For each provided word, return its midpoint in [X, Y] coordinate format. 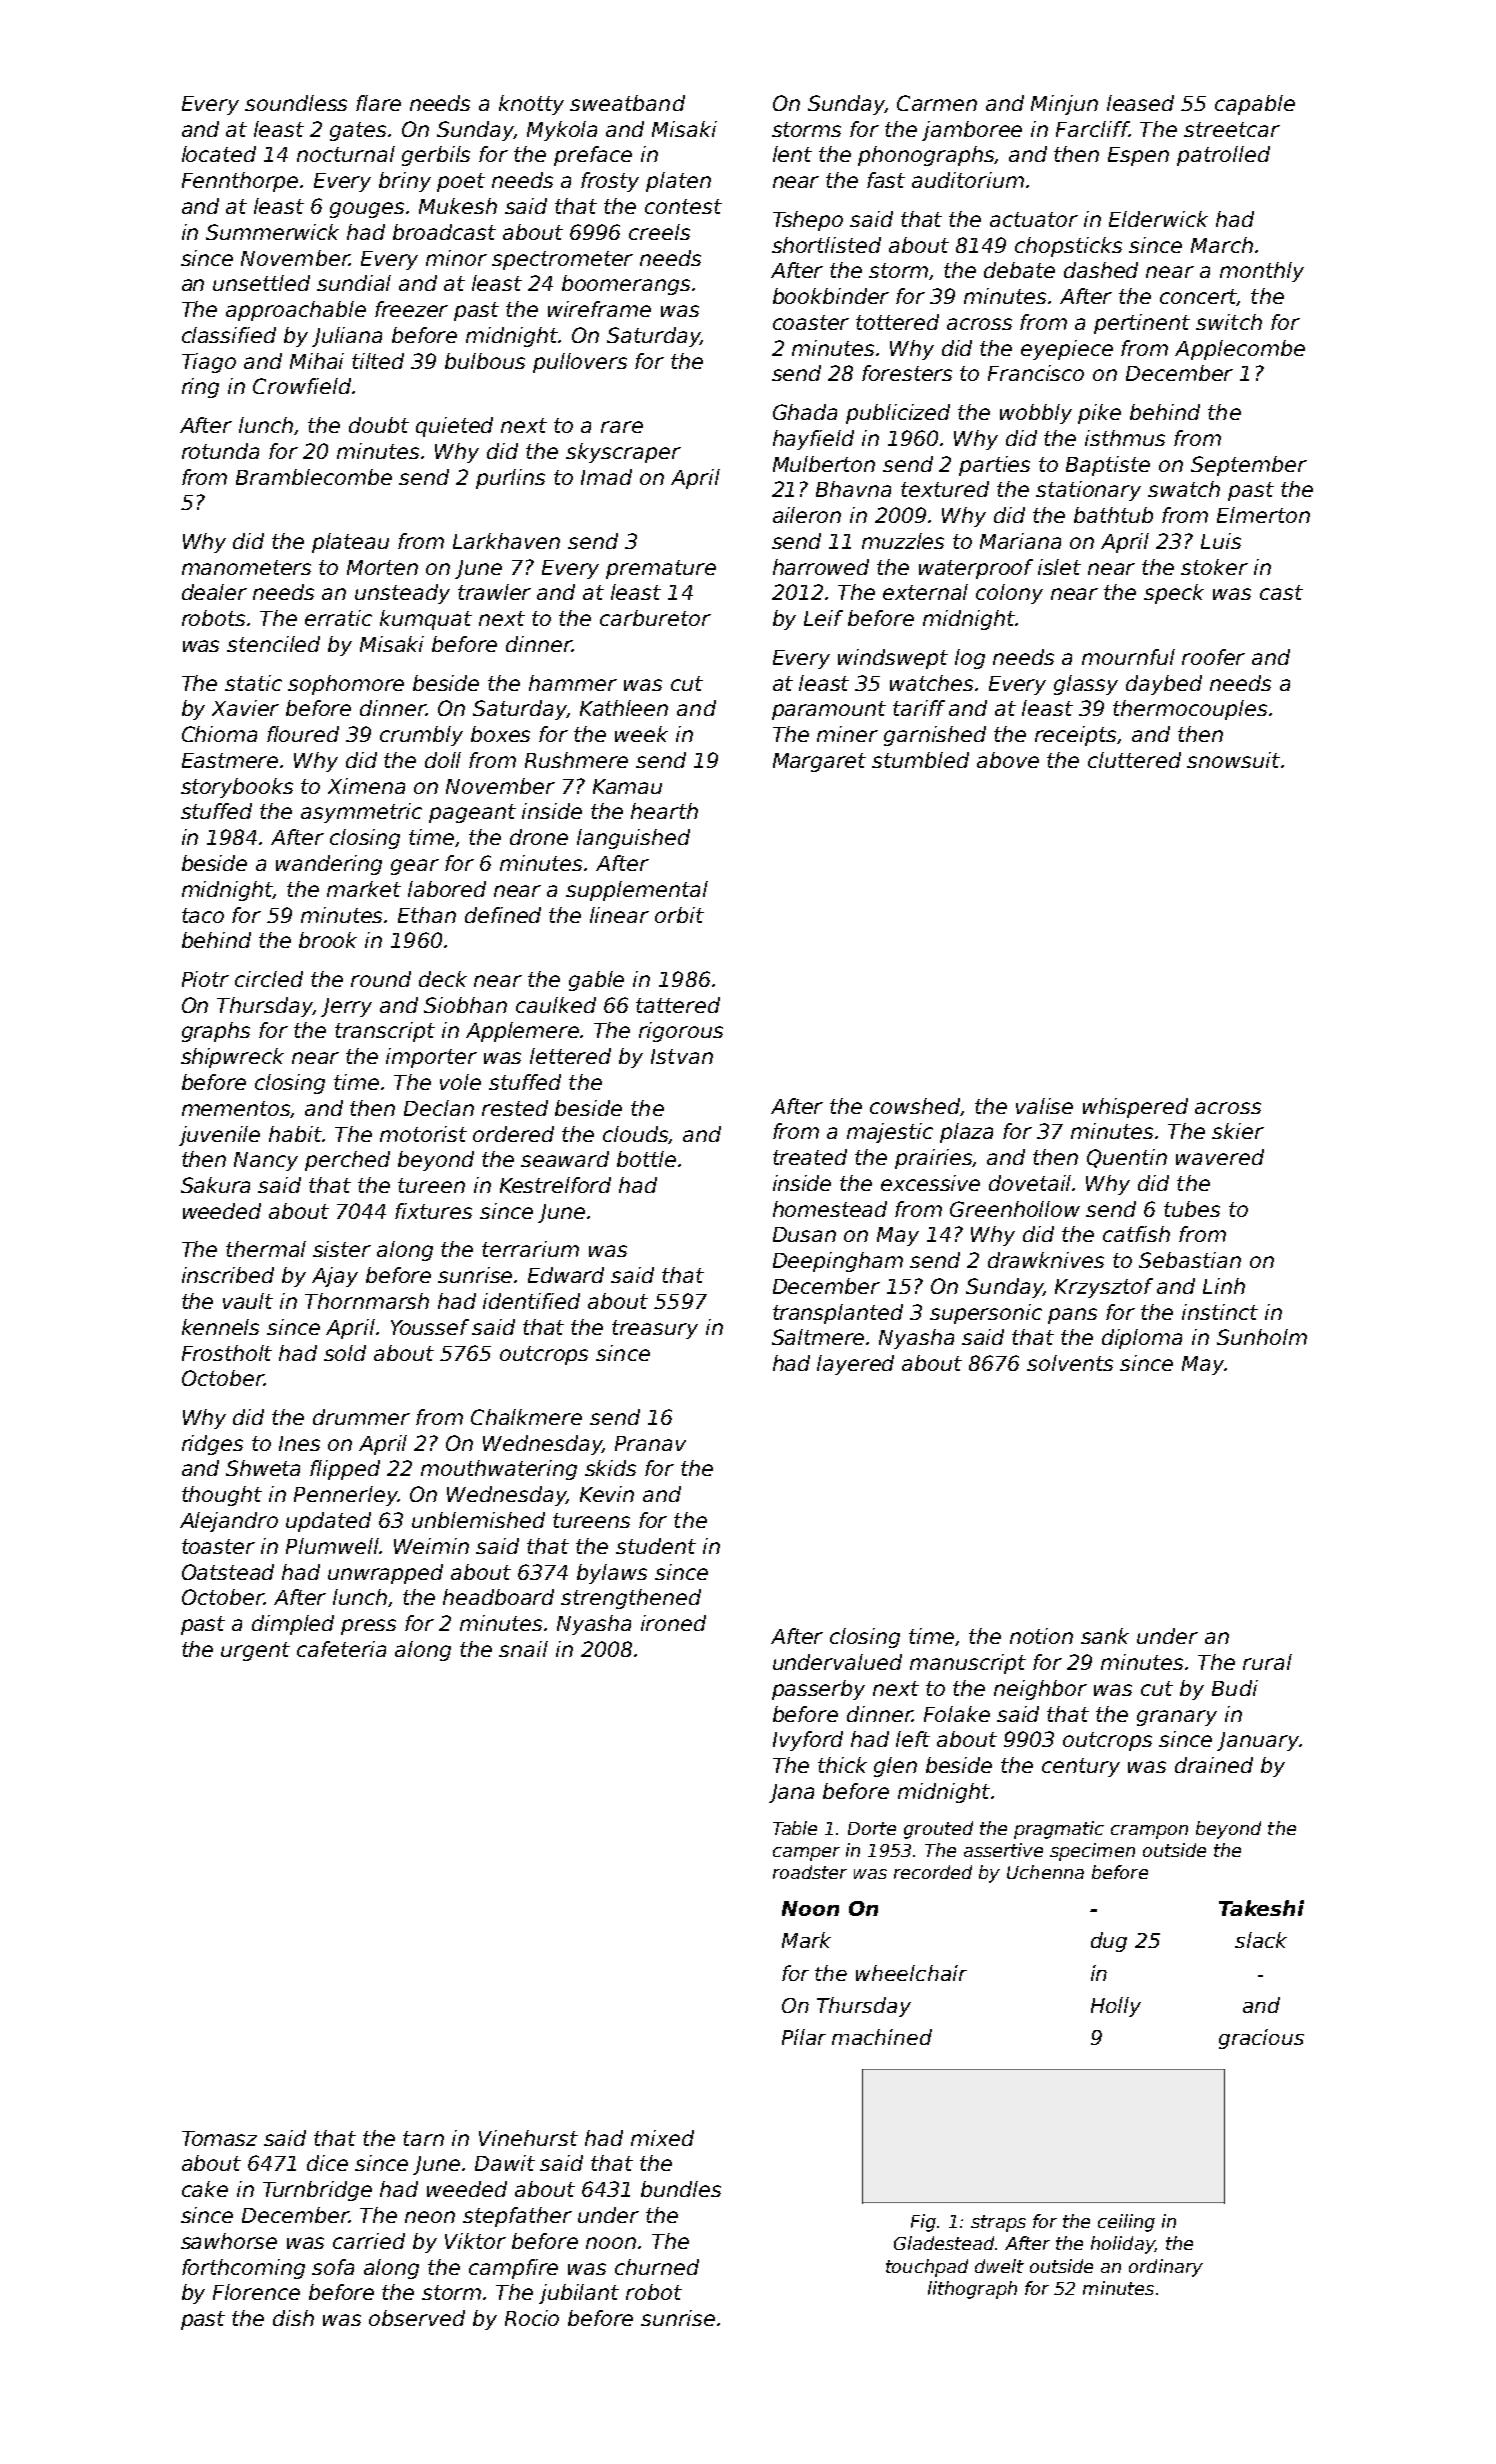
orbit [679, 915]
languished [633, 839]
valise [1044, 1106]
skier [1238, 1131]
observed [417, 2318]
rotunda [220, 451]
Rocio [532, 2318]
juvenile [219, 1136]
